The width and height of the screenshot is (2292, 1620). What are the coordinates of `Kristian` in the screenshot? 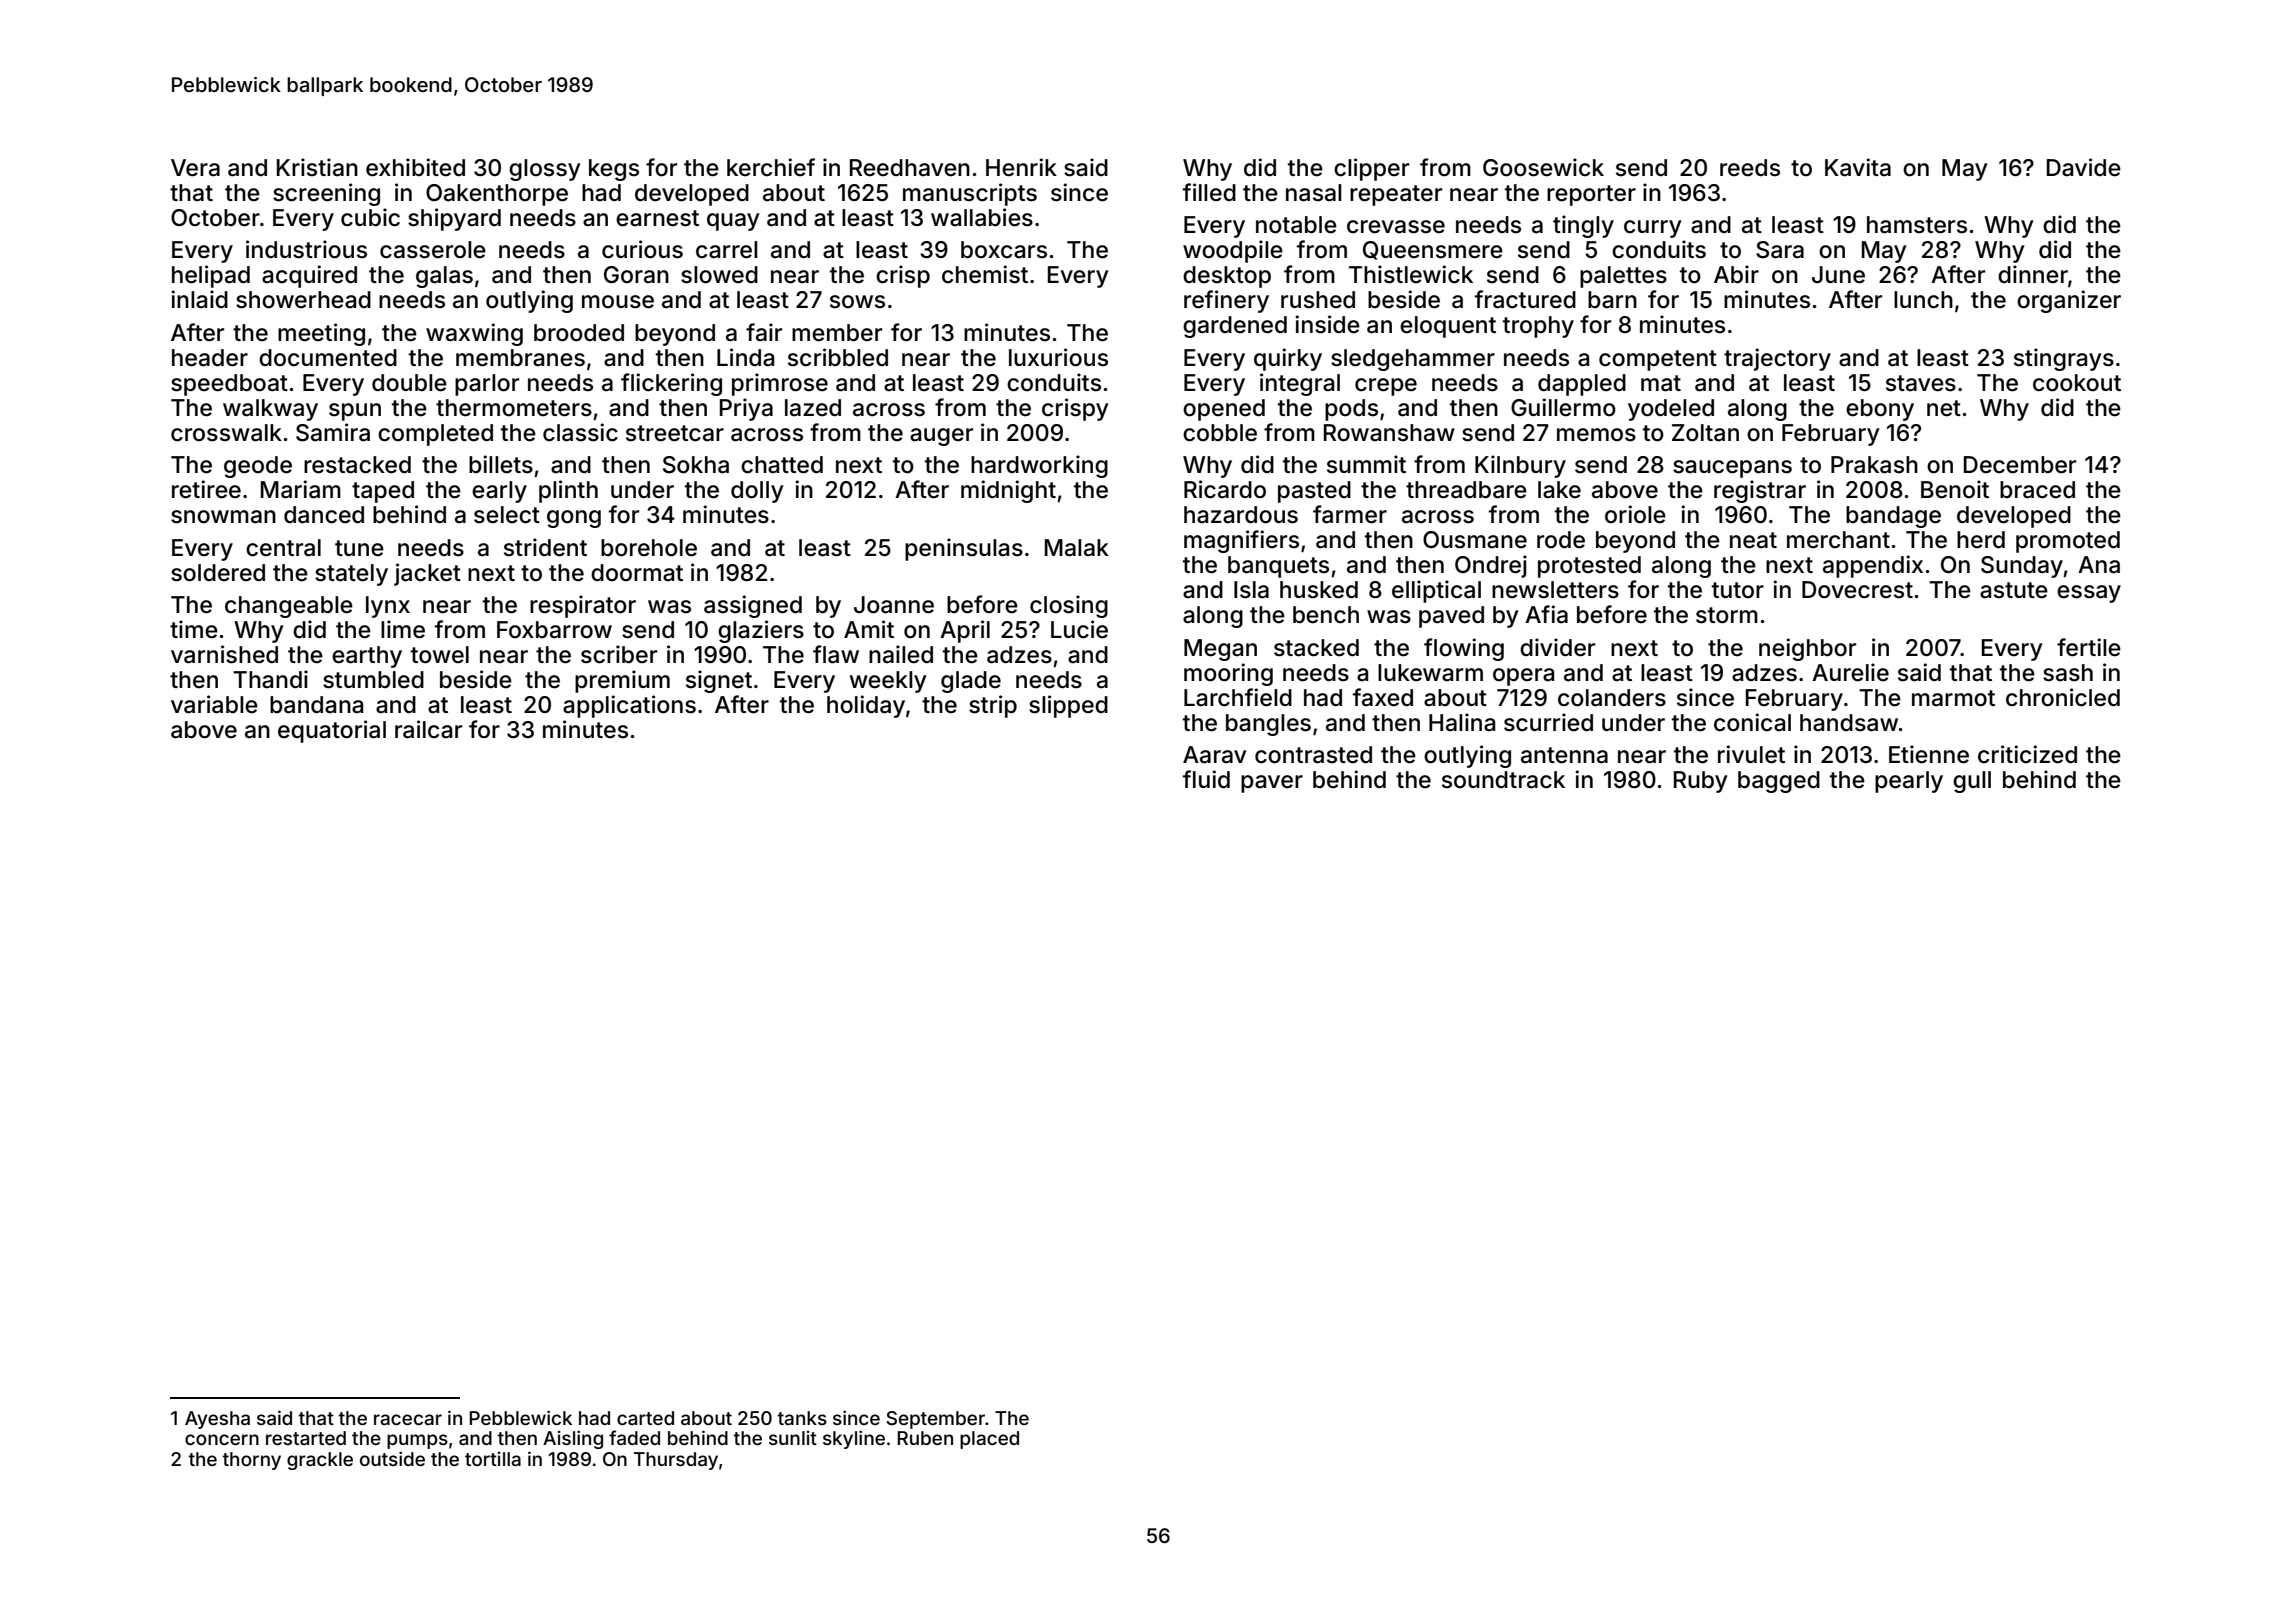 It's located at (317, 167).
